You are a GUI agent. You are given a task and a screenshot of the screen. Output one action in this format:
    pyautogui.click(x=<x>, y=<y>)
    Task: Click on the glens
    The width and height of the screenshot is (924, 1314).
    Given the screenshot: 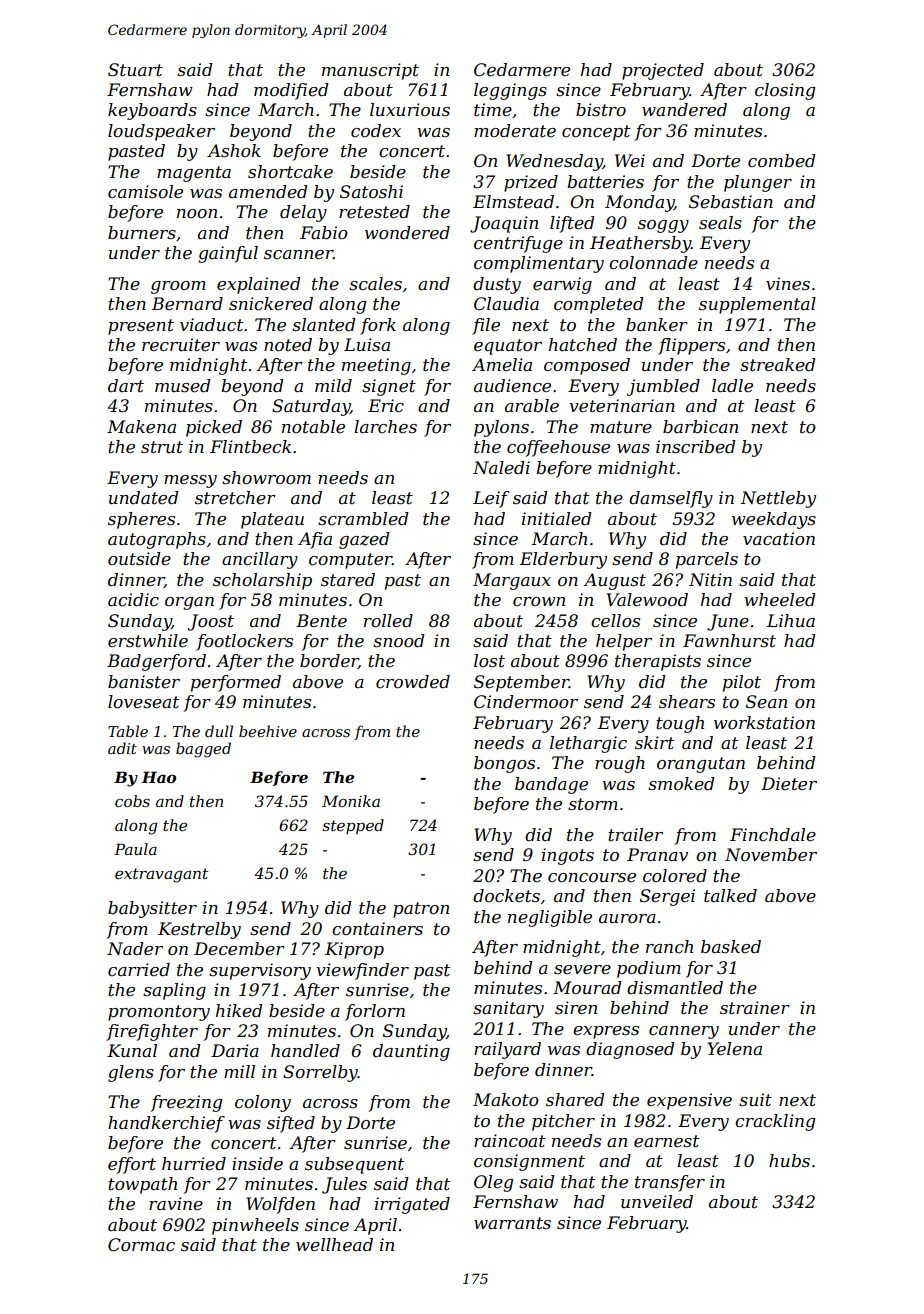 What is the action you would take?
    pyautogui.click(x=131, y=1073)
